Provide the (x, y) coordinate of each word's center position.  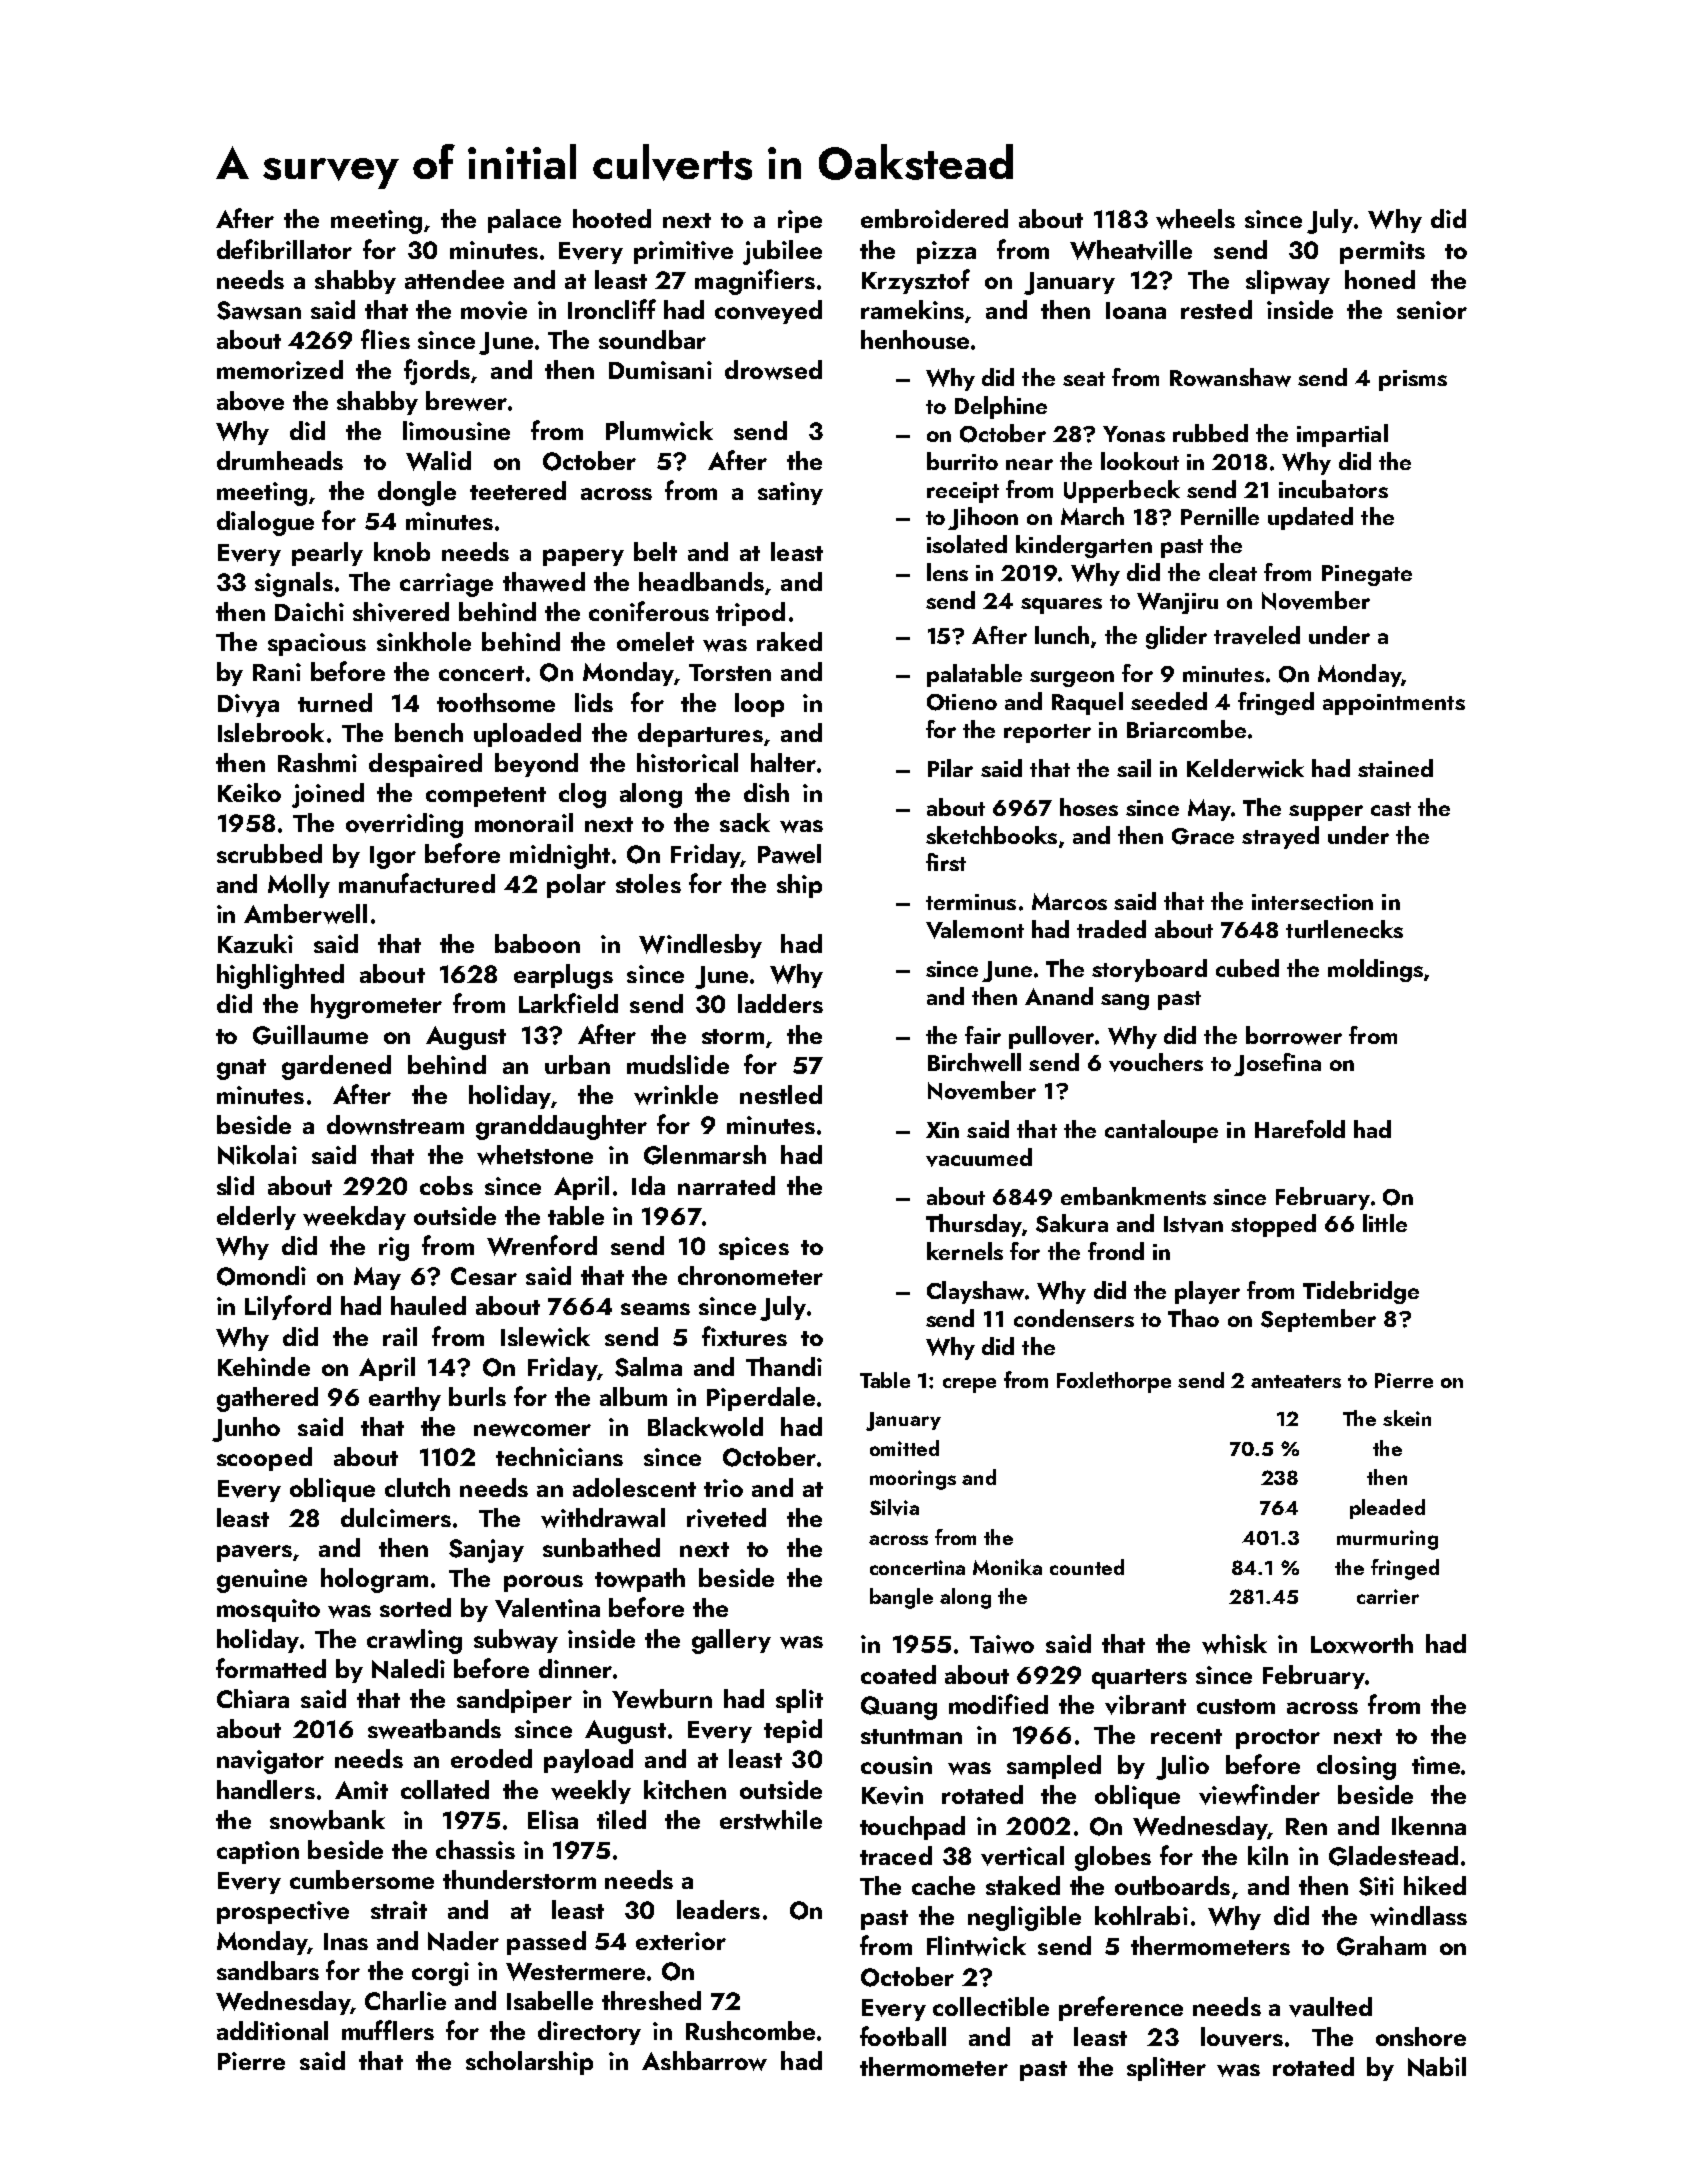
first (946, 862)
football (903, 2036)
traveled (1257, 635)
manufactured (417, 883)
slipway (1288, 282)
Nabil (1437, 2067)
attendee (454, 279)
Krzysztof (916, 281)
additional (272, 2030)
